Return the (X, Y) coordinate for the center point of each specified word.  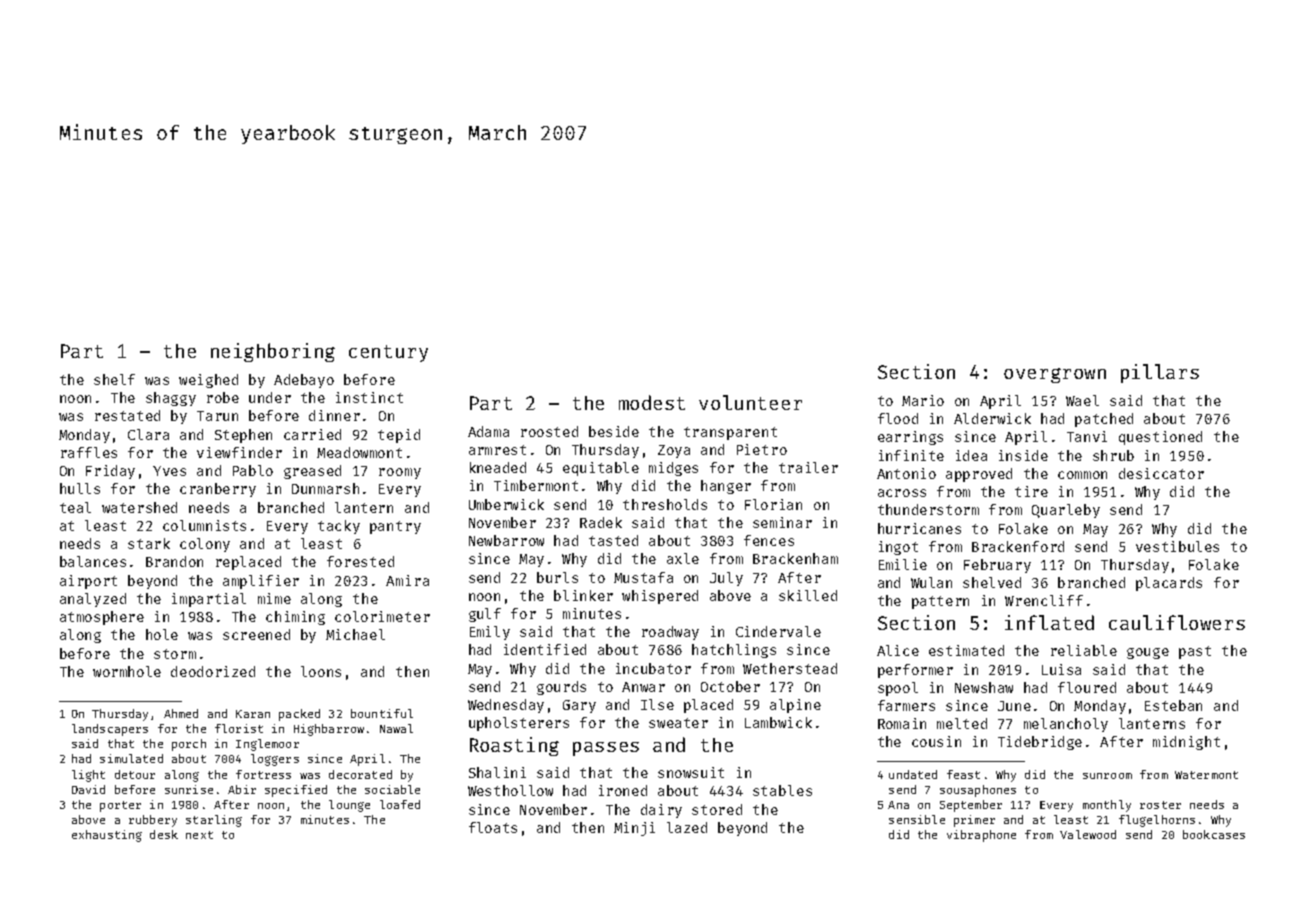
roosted (549, 431)
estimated (966, 650)
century (388, 353)
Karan (253, 714)
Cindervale (778, 631)
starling (214, 821)
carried (312, 434)
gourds (561, 688)
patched (1104, 420)
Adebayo (304, 381)
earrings (910, 438)
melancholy (1066, 725)
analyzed (93, 600)
